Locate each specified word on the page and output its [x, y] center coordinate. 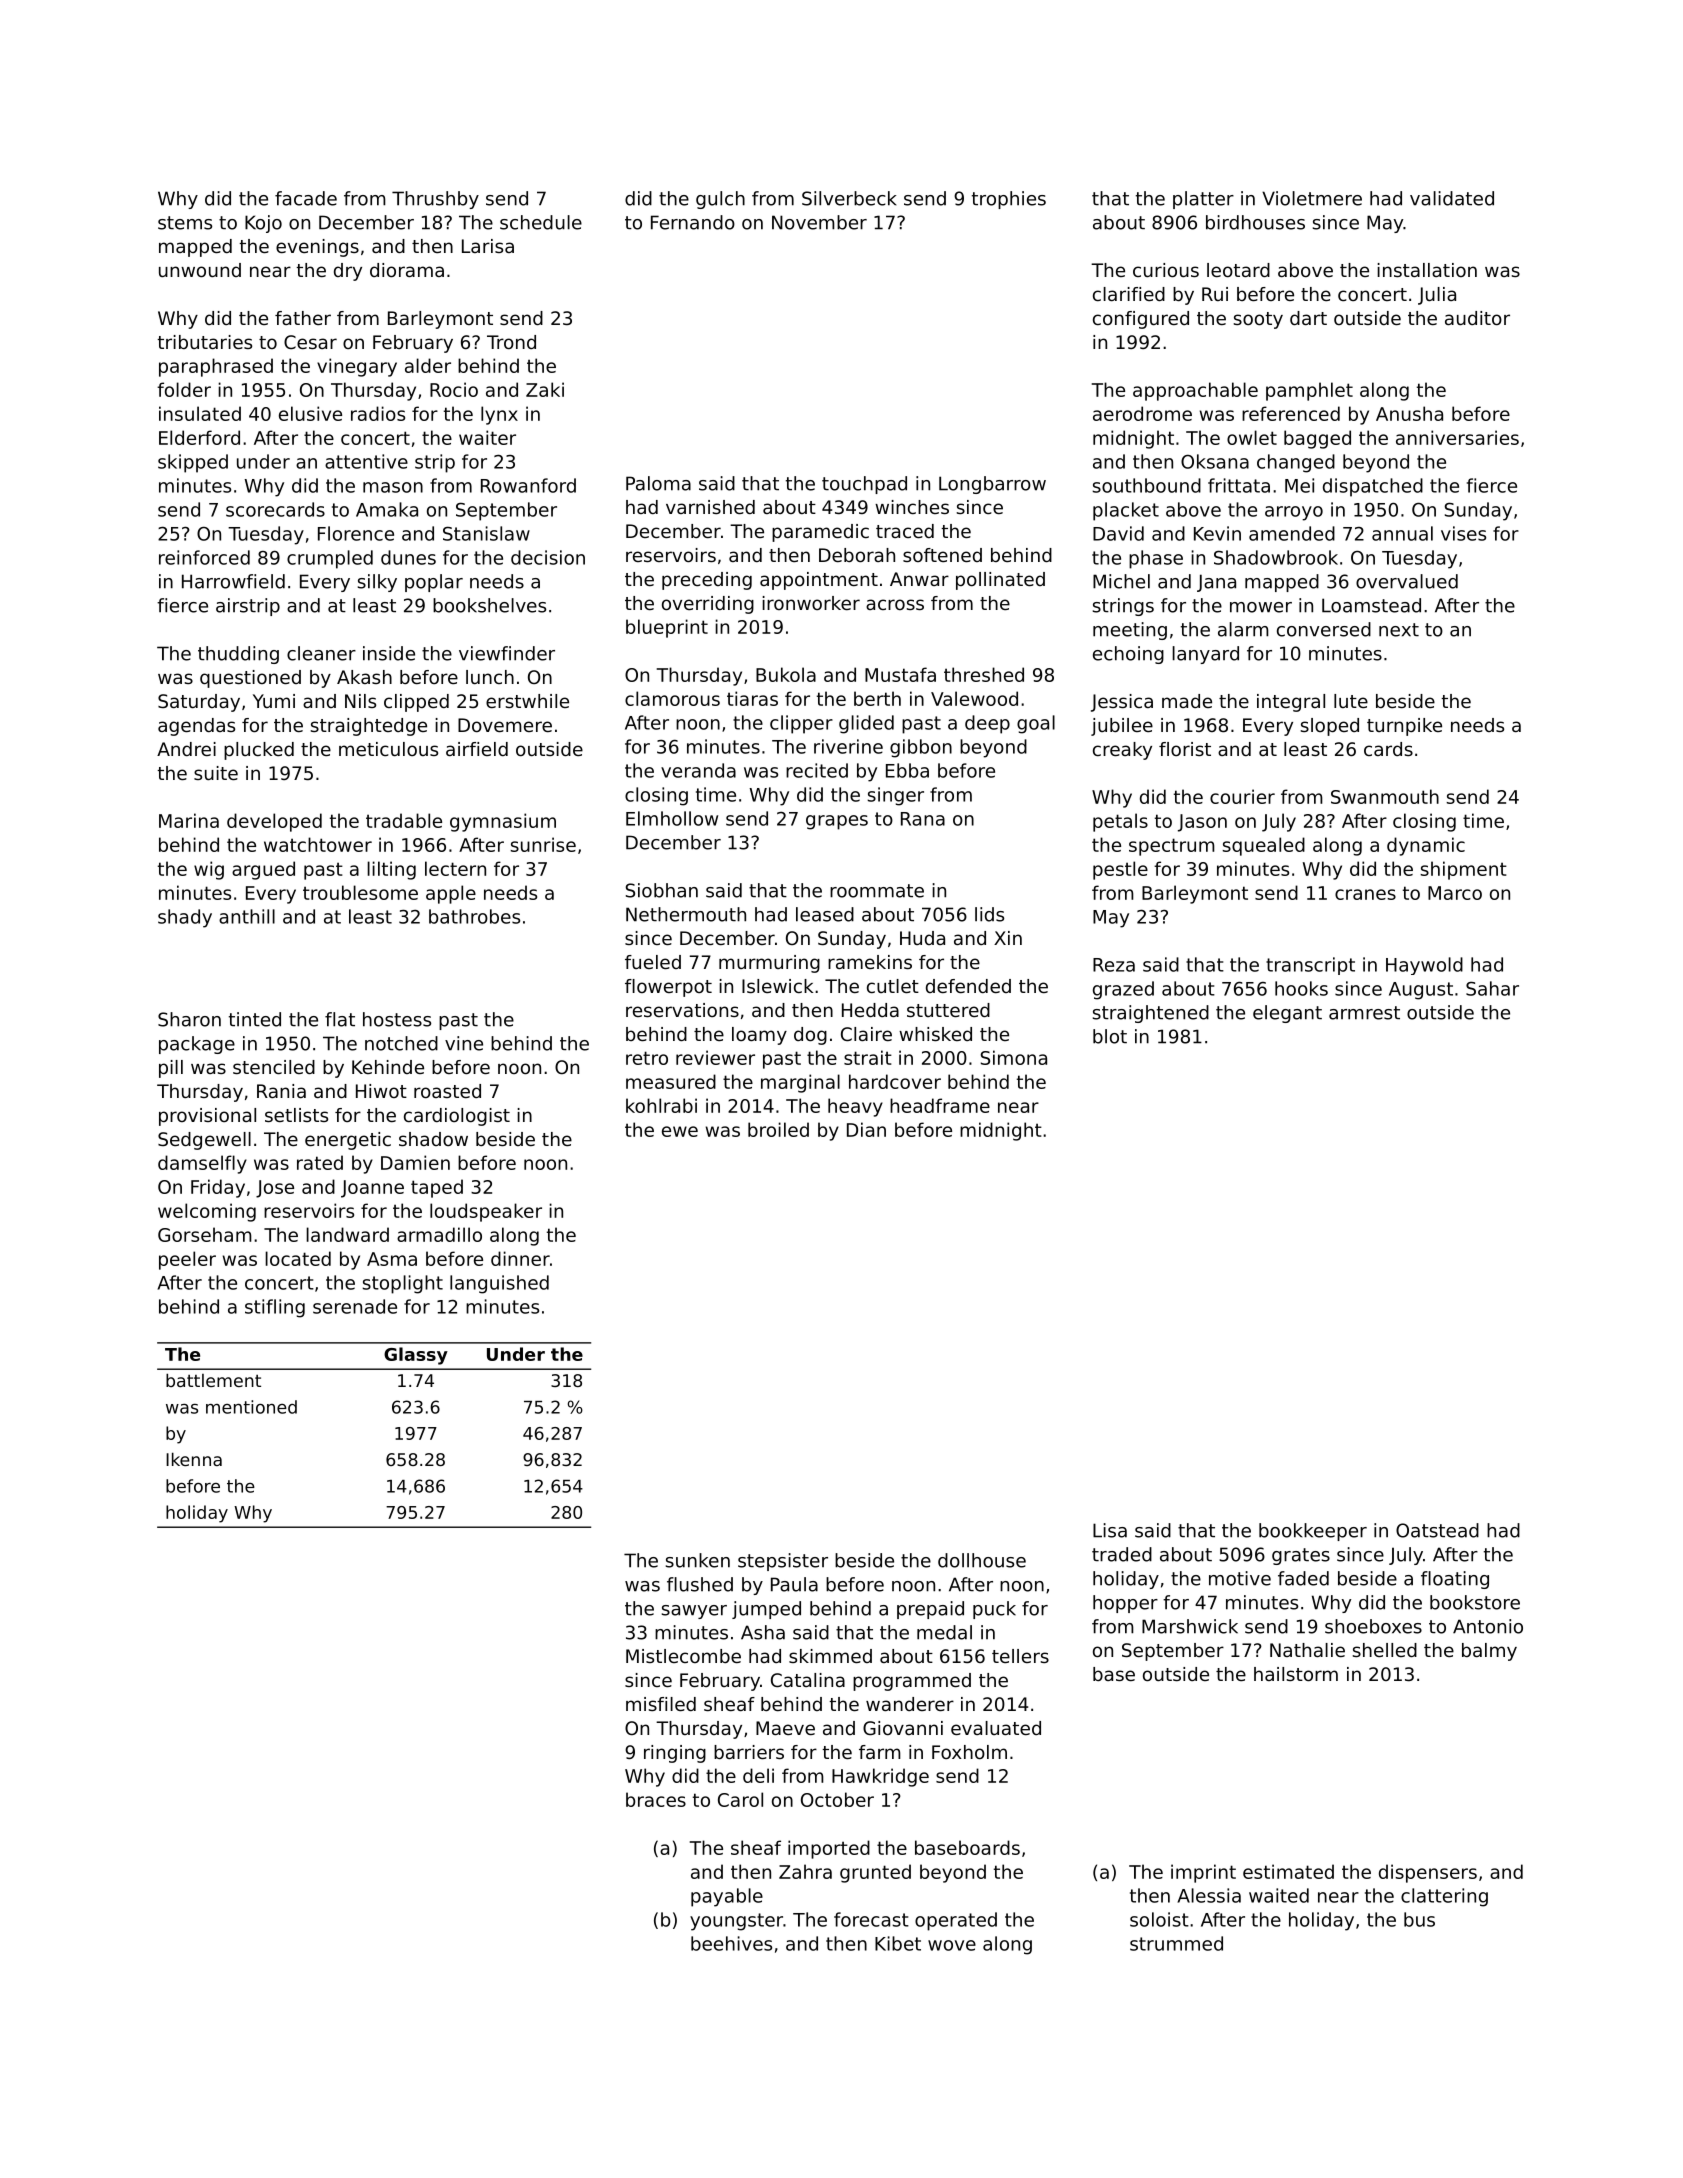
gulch [720, 200]
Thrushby [435, 200]
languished [499, 1284]
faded [1303, 1578]
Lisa [1110, 1530]
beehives [731, 1943]
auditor [1477, 318]
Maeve [785, 1728]
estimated [1288, 1871]
